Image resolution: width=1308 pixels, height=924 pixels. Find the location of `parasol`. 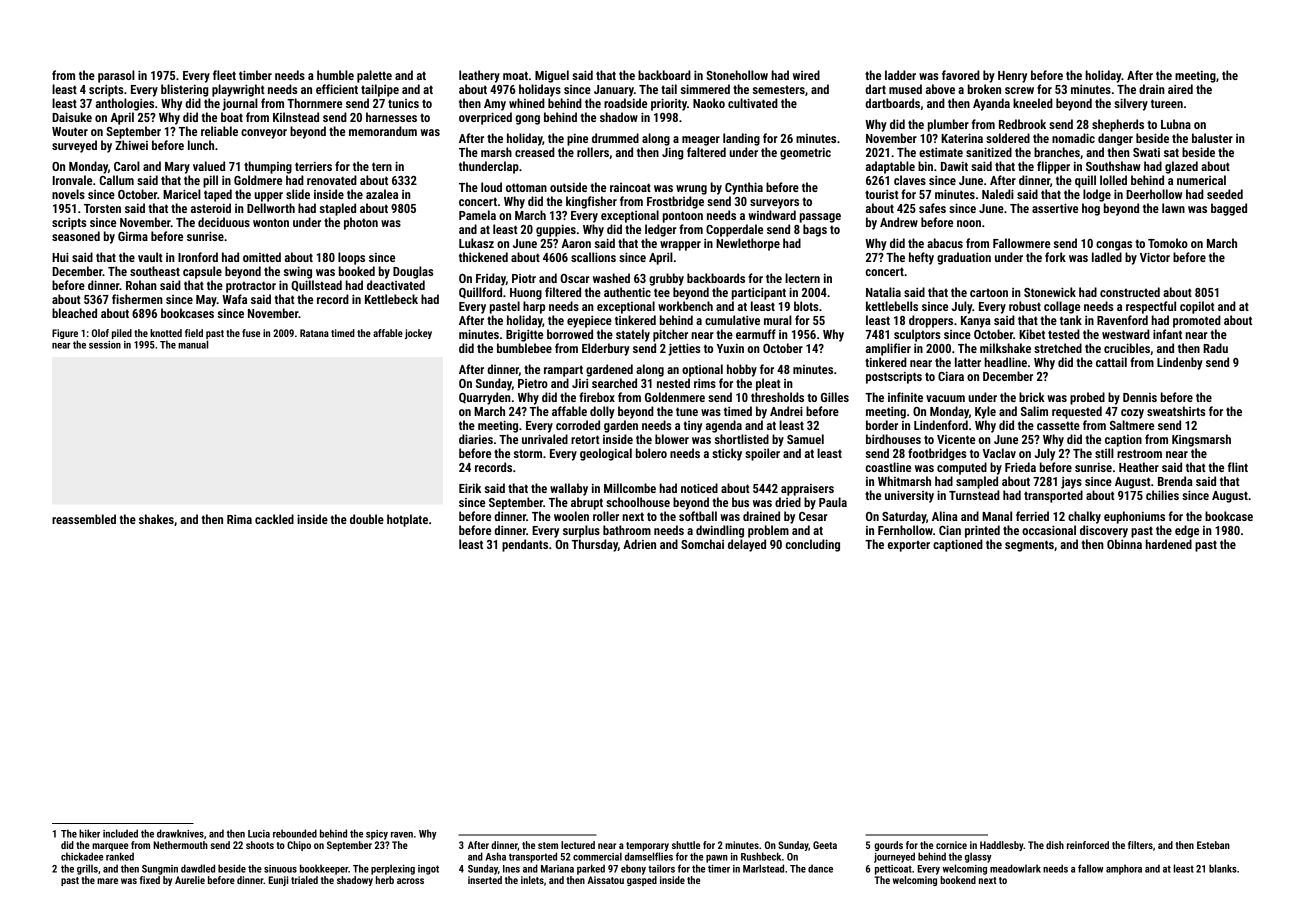

parasol is located at coordinates (116, 76).
